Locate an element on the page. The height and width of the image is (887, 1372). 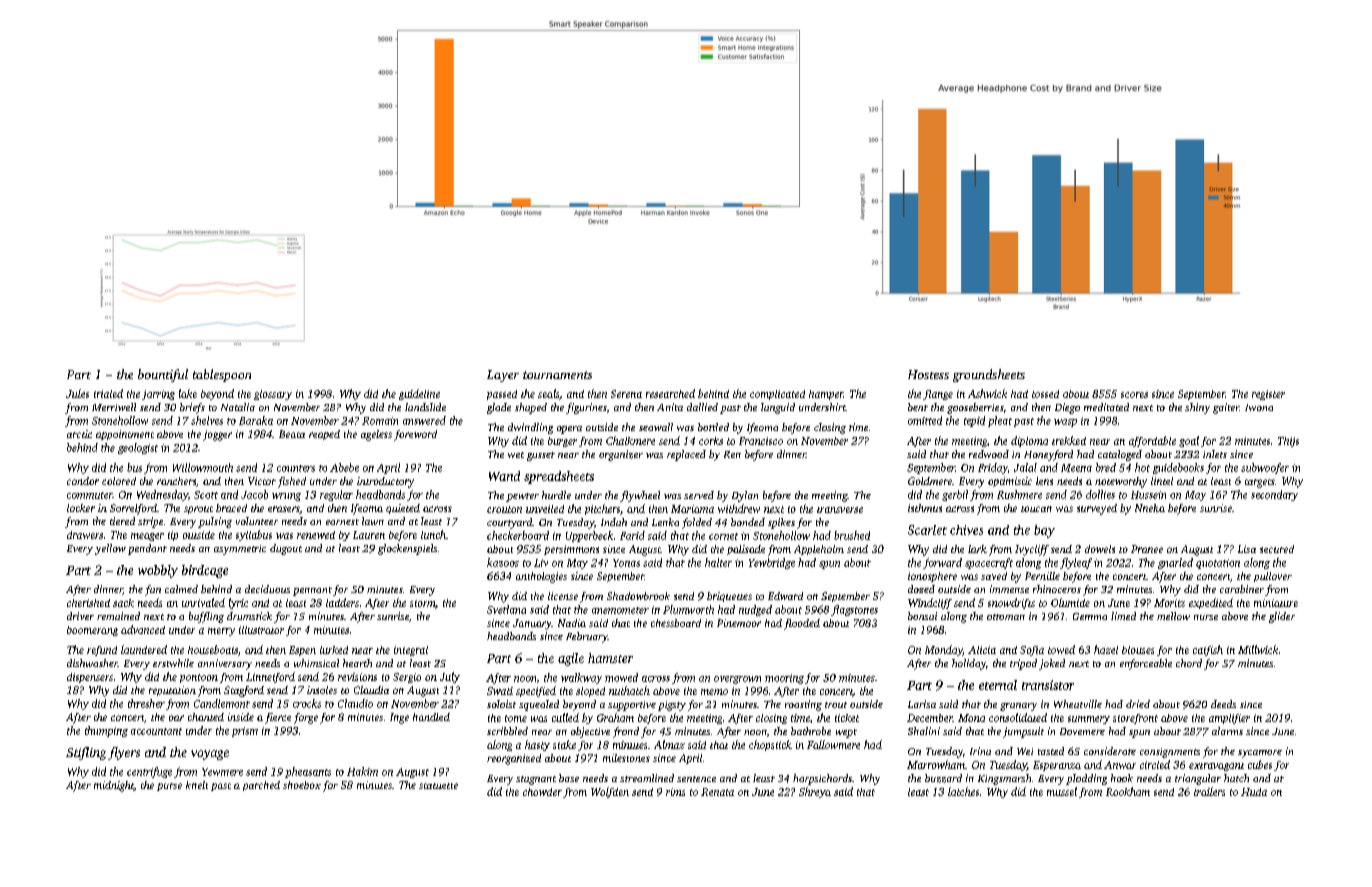
Merriwell is located at coordinates (114, 407).
